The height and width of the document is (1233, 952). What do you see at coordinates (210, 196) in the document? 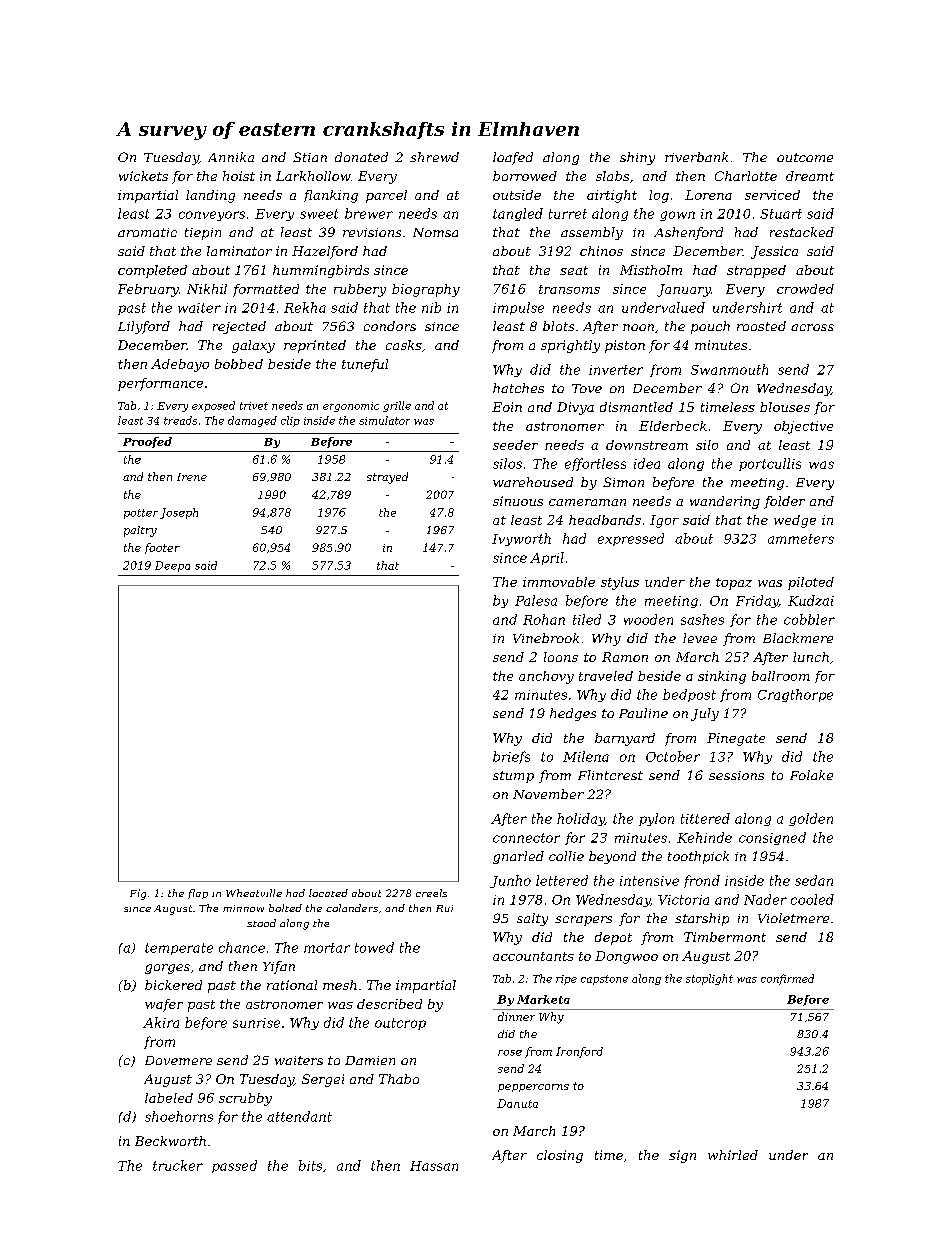
I see `landing` at bounding box center [210, 196].
